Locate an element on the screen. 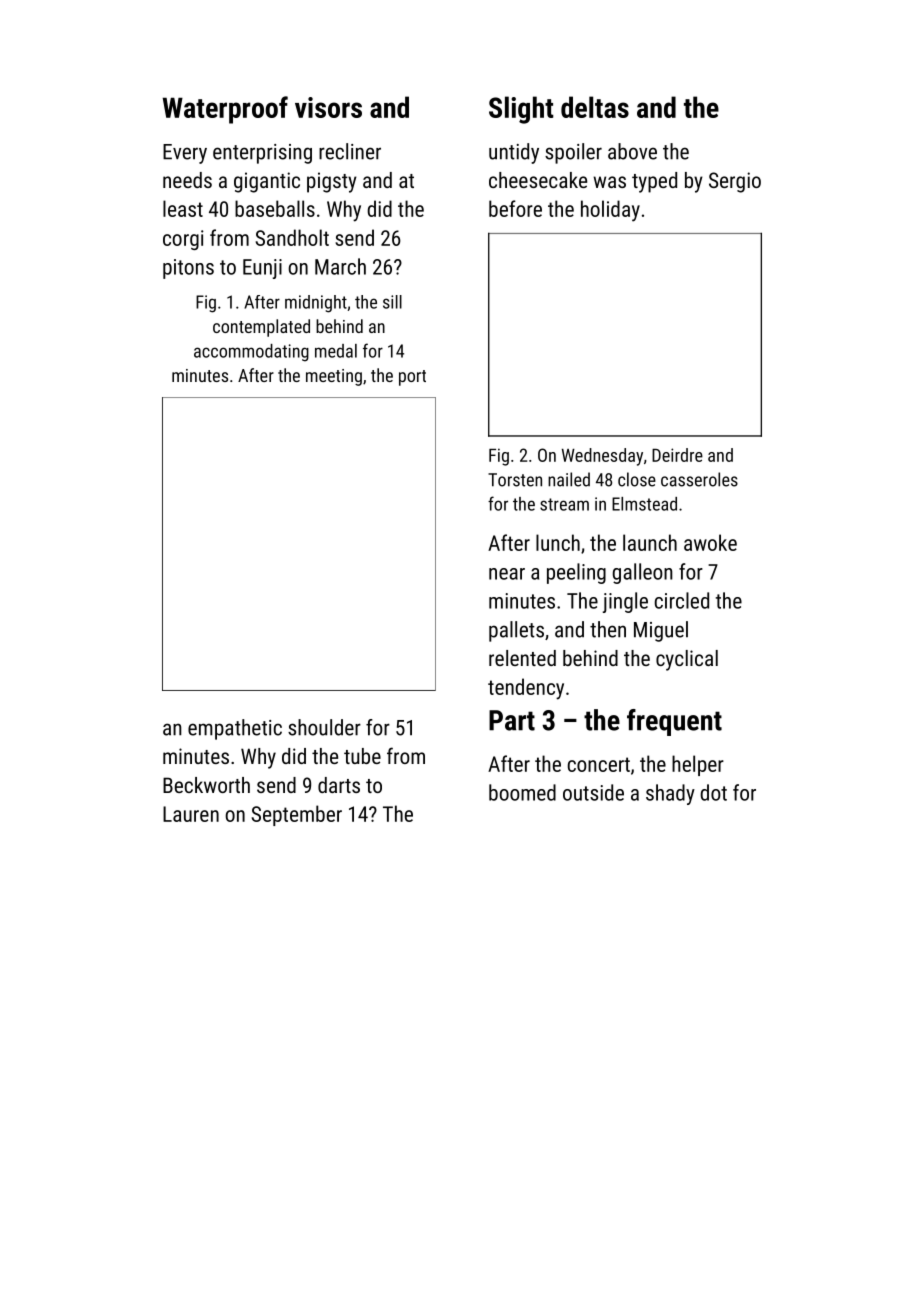  helper is located at coordinates (698, 765).
